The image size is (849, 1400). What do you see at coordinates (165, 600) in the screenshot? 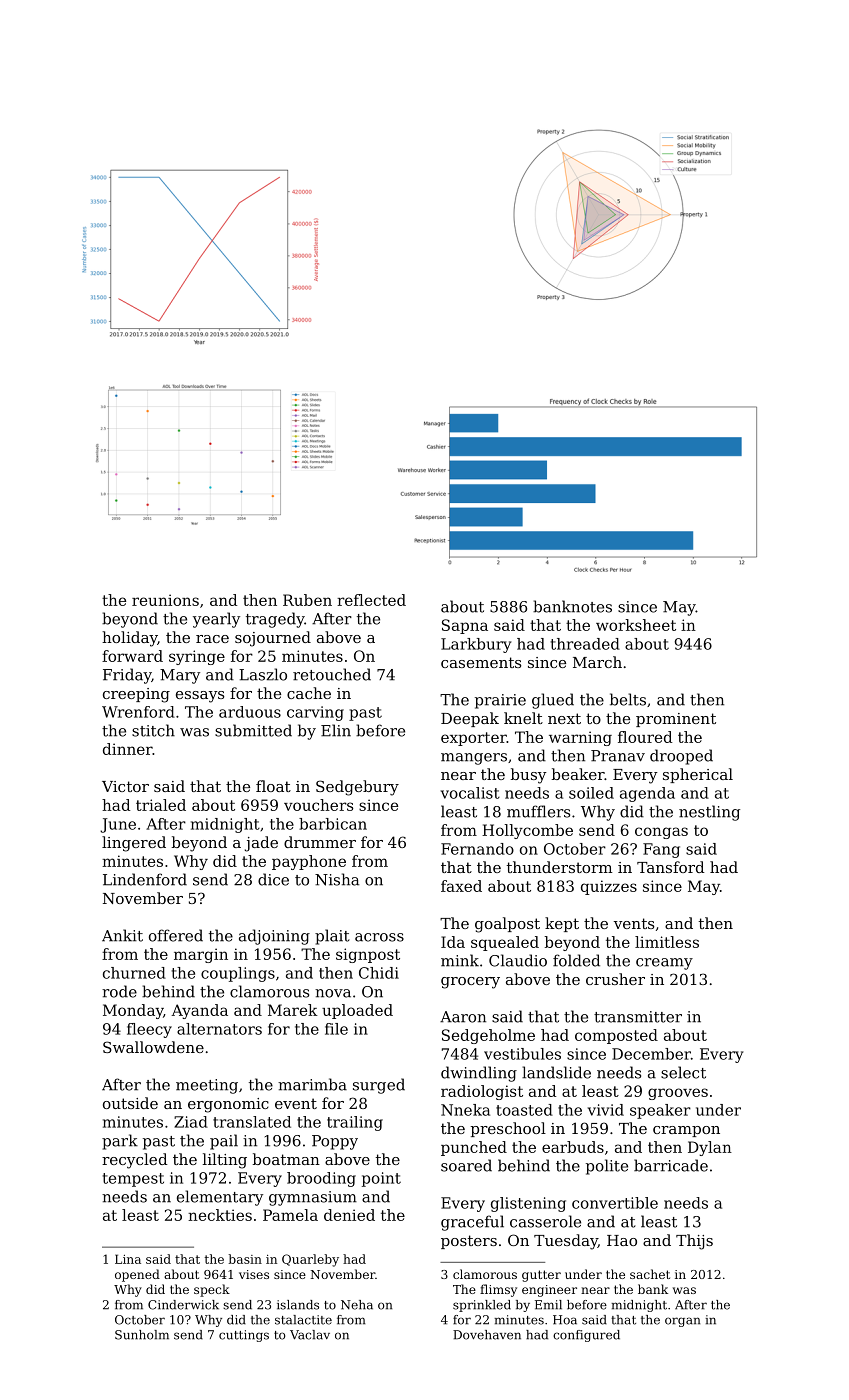
I see `reunions` at bounding box center [165, 600].
